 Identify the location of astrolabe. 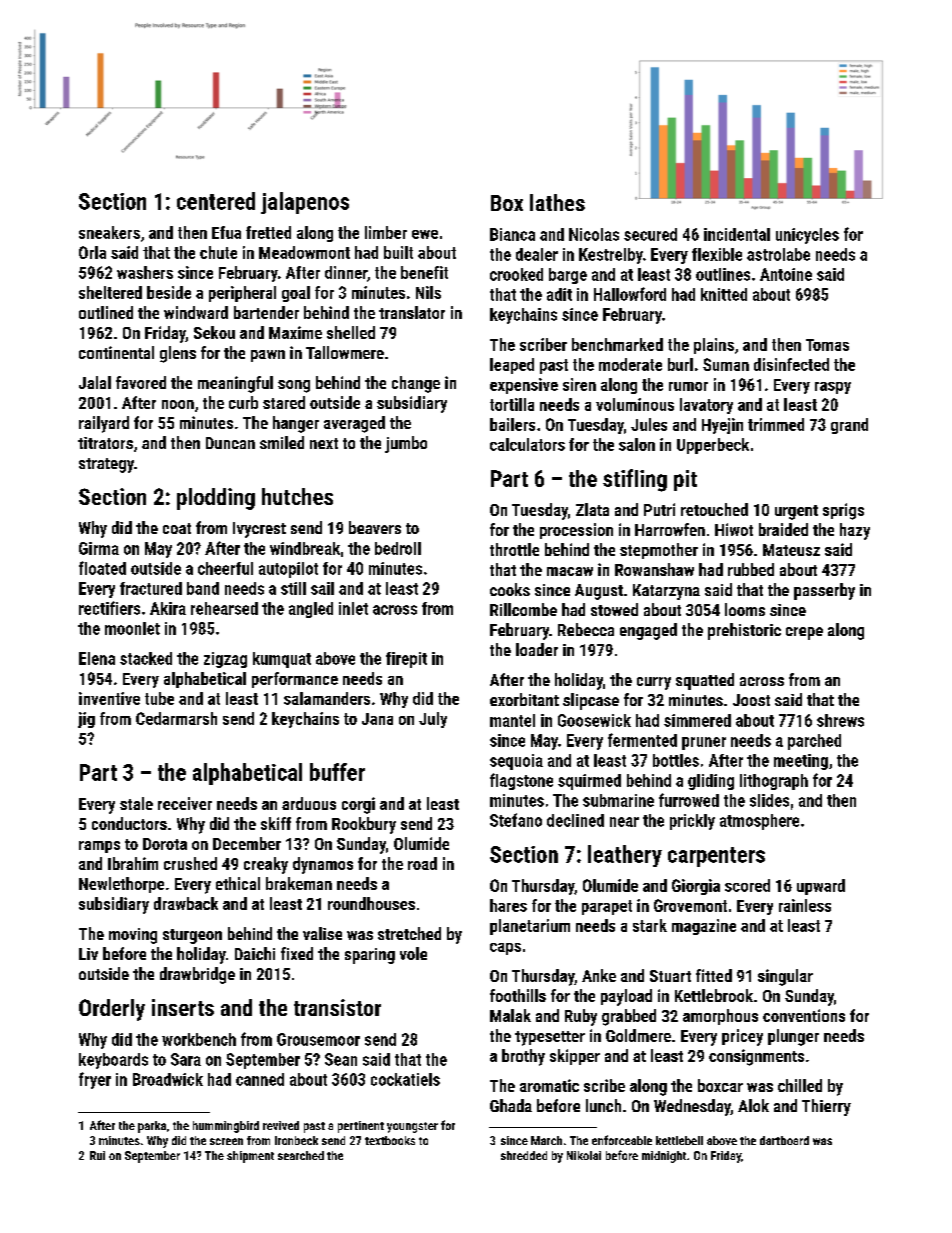
(778, 254).
